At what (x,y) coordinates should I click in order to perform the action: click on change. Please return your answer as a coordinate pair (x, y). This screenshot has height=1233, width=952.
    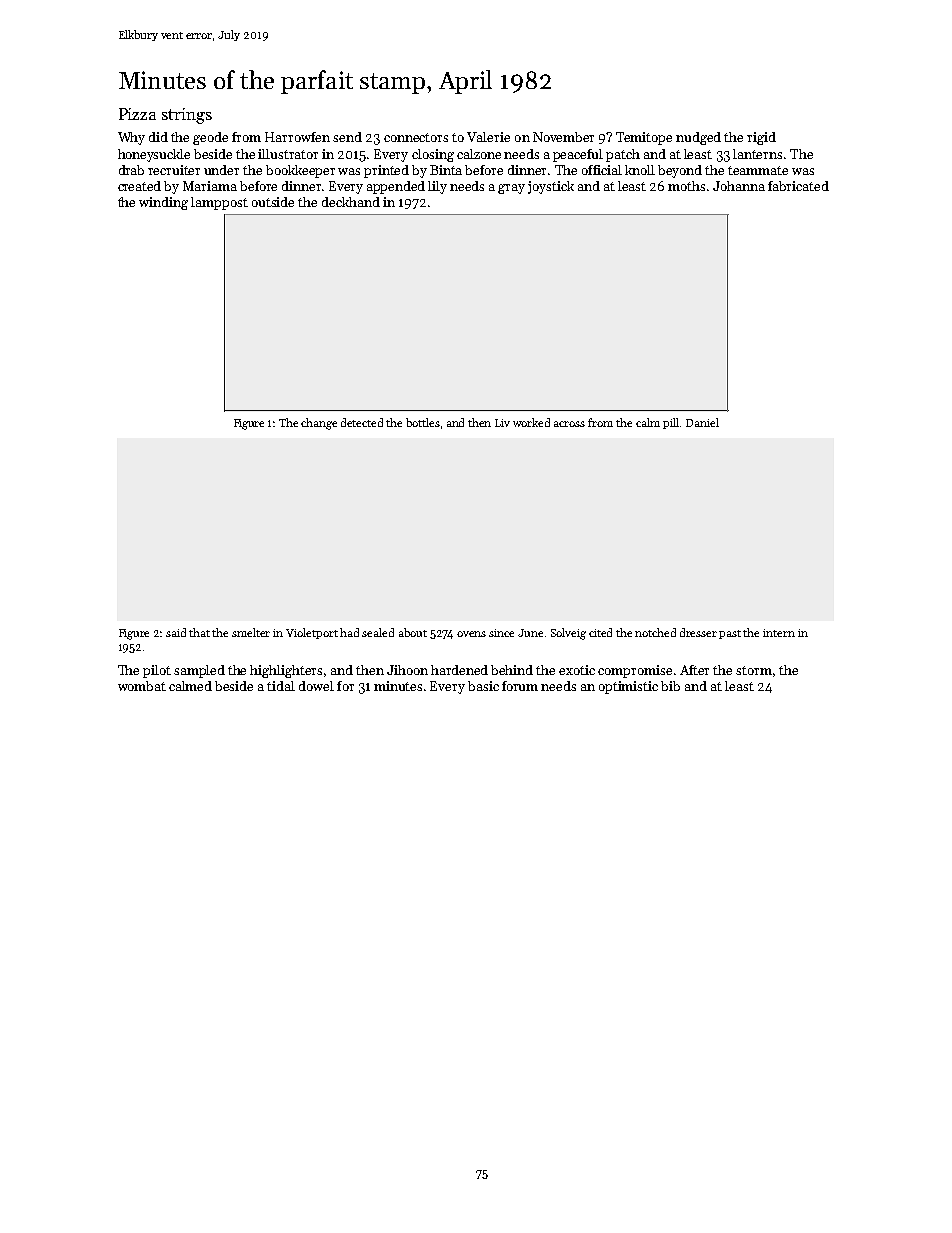
    Looking at the image, I should click on (319, 424).
